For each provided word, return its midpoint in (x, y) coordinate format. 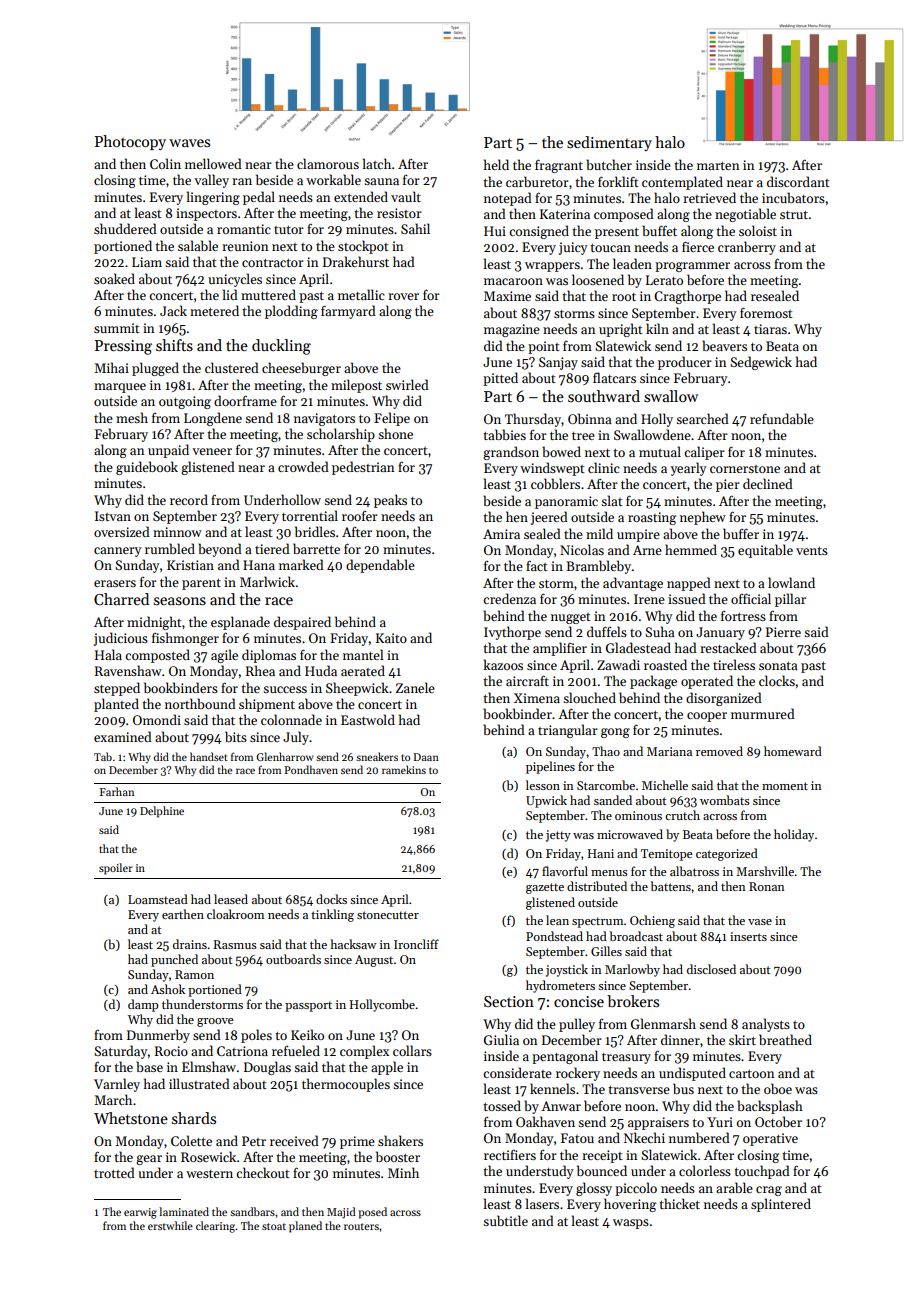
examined (123, 736)
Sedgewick (761, 363)
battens (671, 886)
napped (689, 584)
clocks (777, 680)
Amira (501, 534)
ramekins (404, 769)
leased (231, 899)
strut (794, 215)
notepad (508, 199)
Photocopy (130, 142)
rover (403, 296)
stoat (274, 1226)
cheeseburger (301, 369)
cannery (117, 552)
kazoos (503, 664)
